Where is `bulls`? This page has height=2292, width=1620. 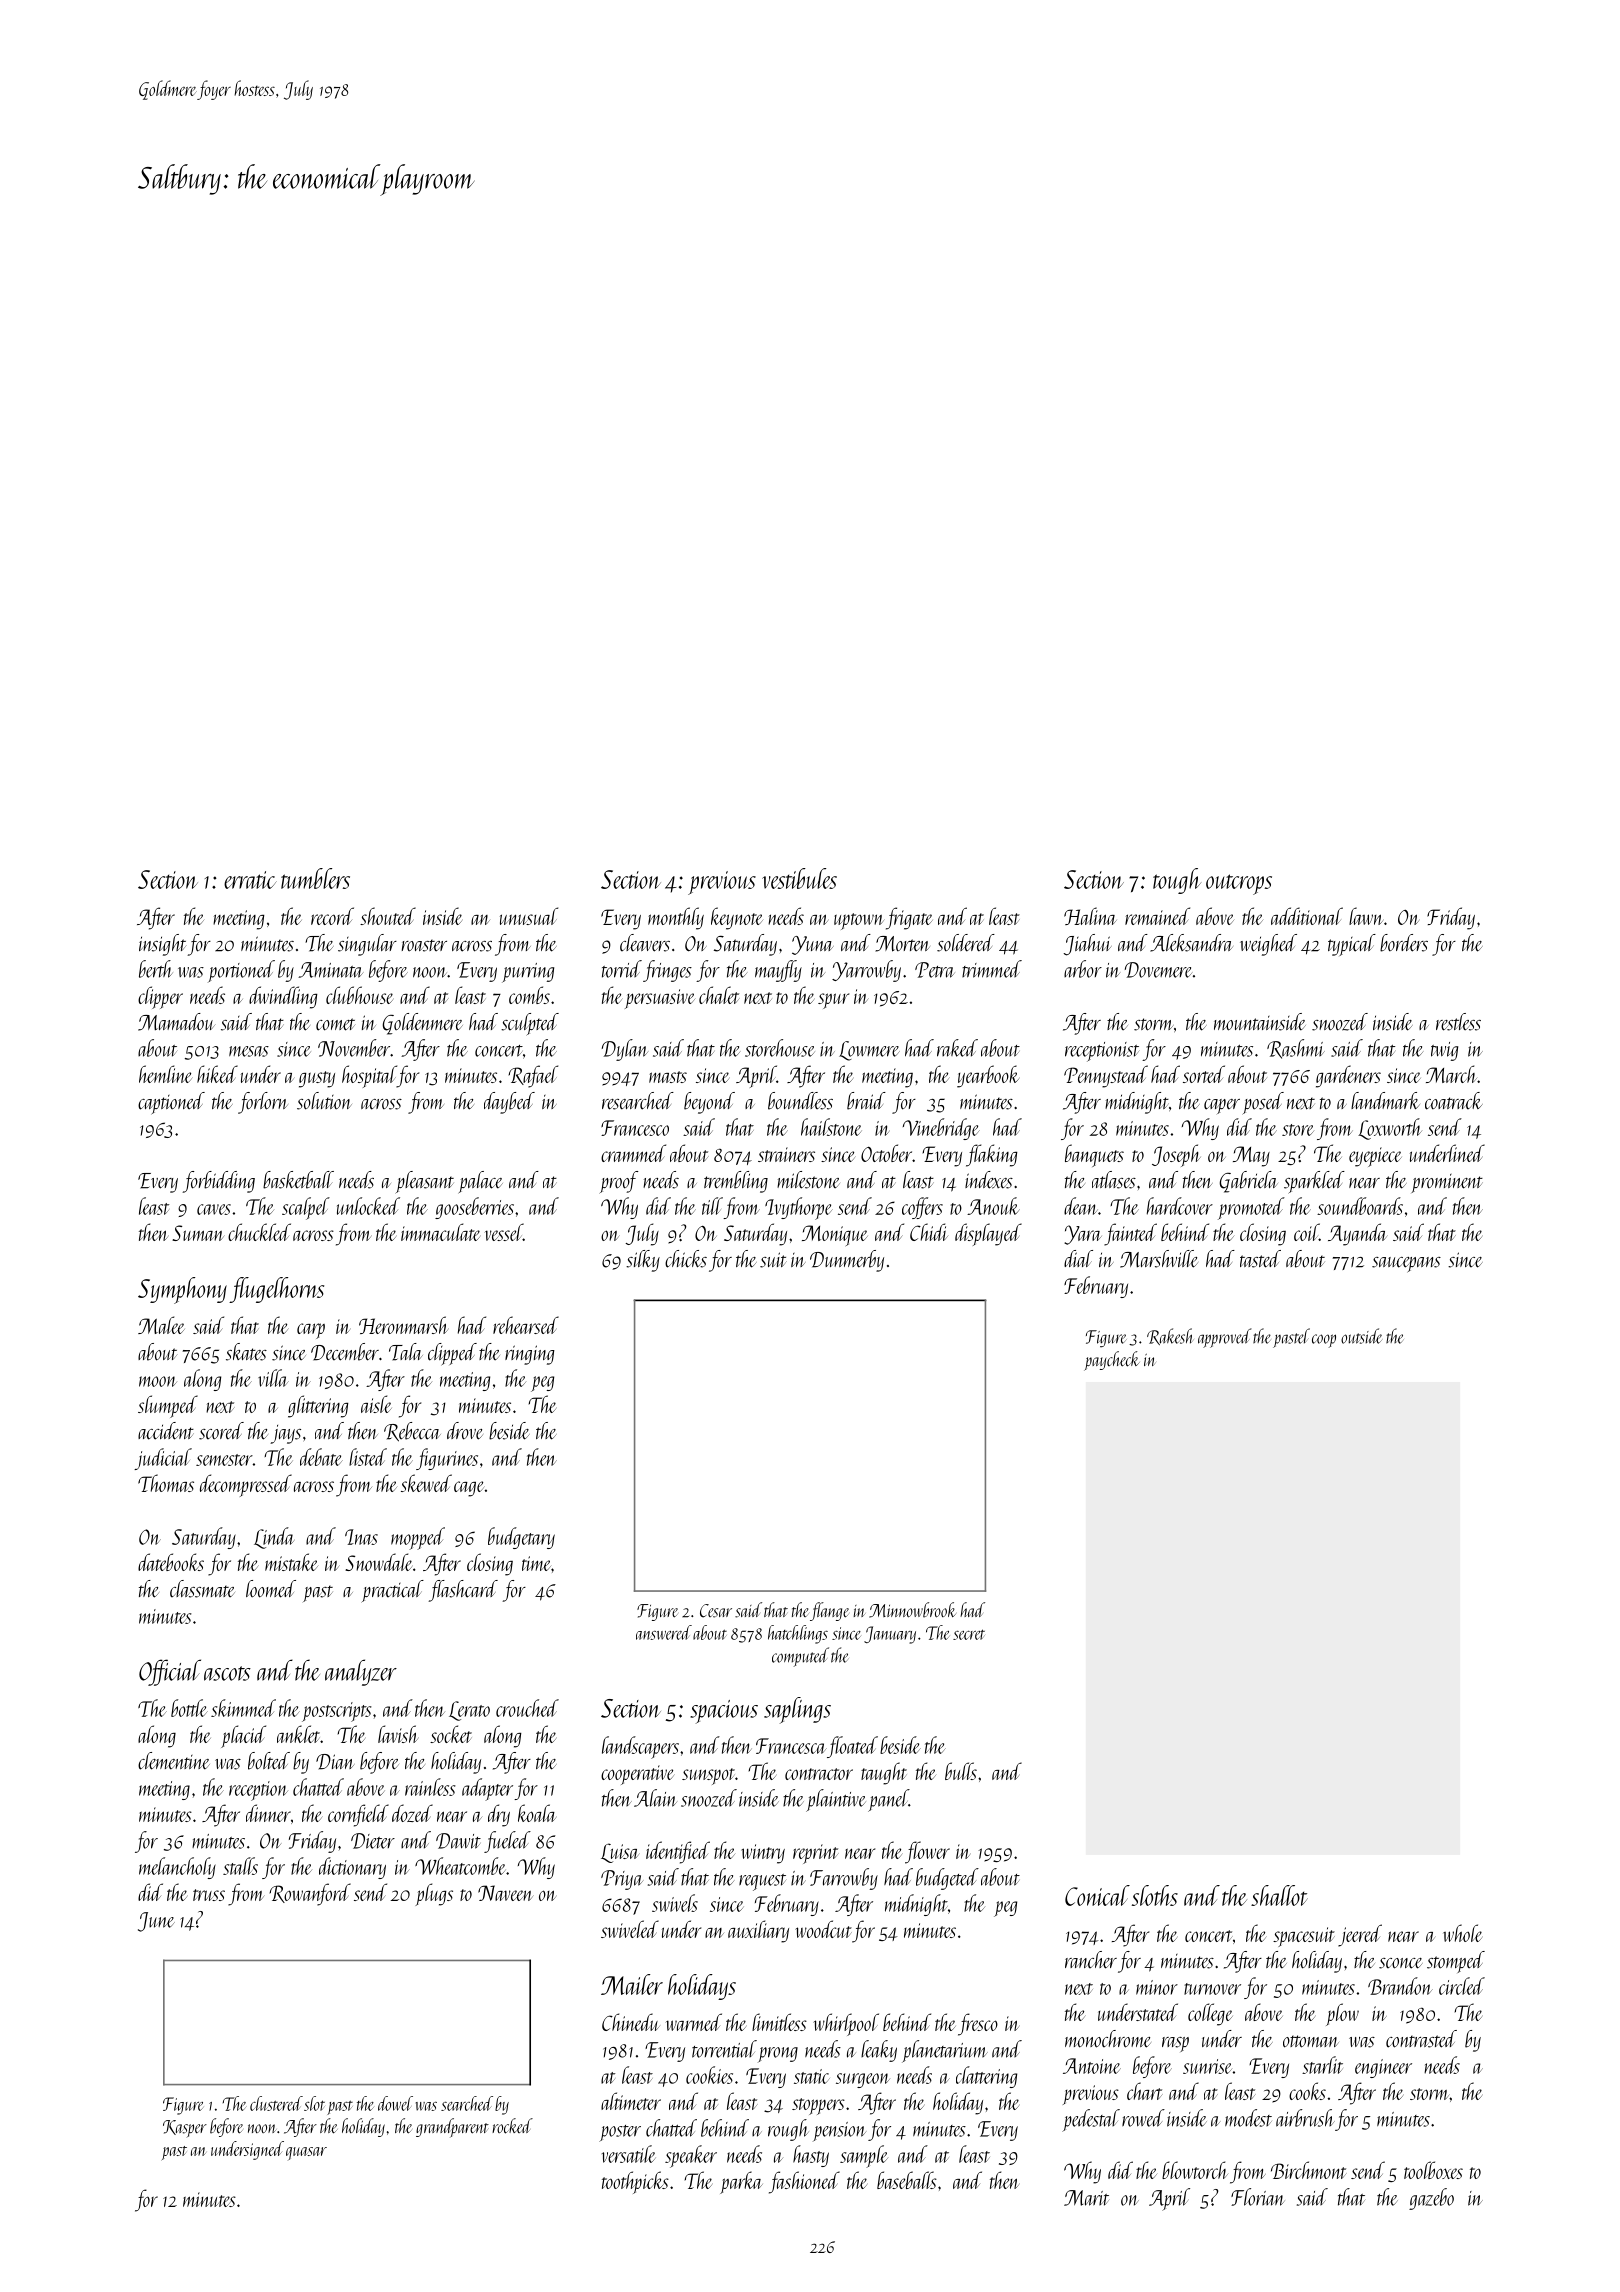
bulls is located at coordinates (961, 1771).
